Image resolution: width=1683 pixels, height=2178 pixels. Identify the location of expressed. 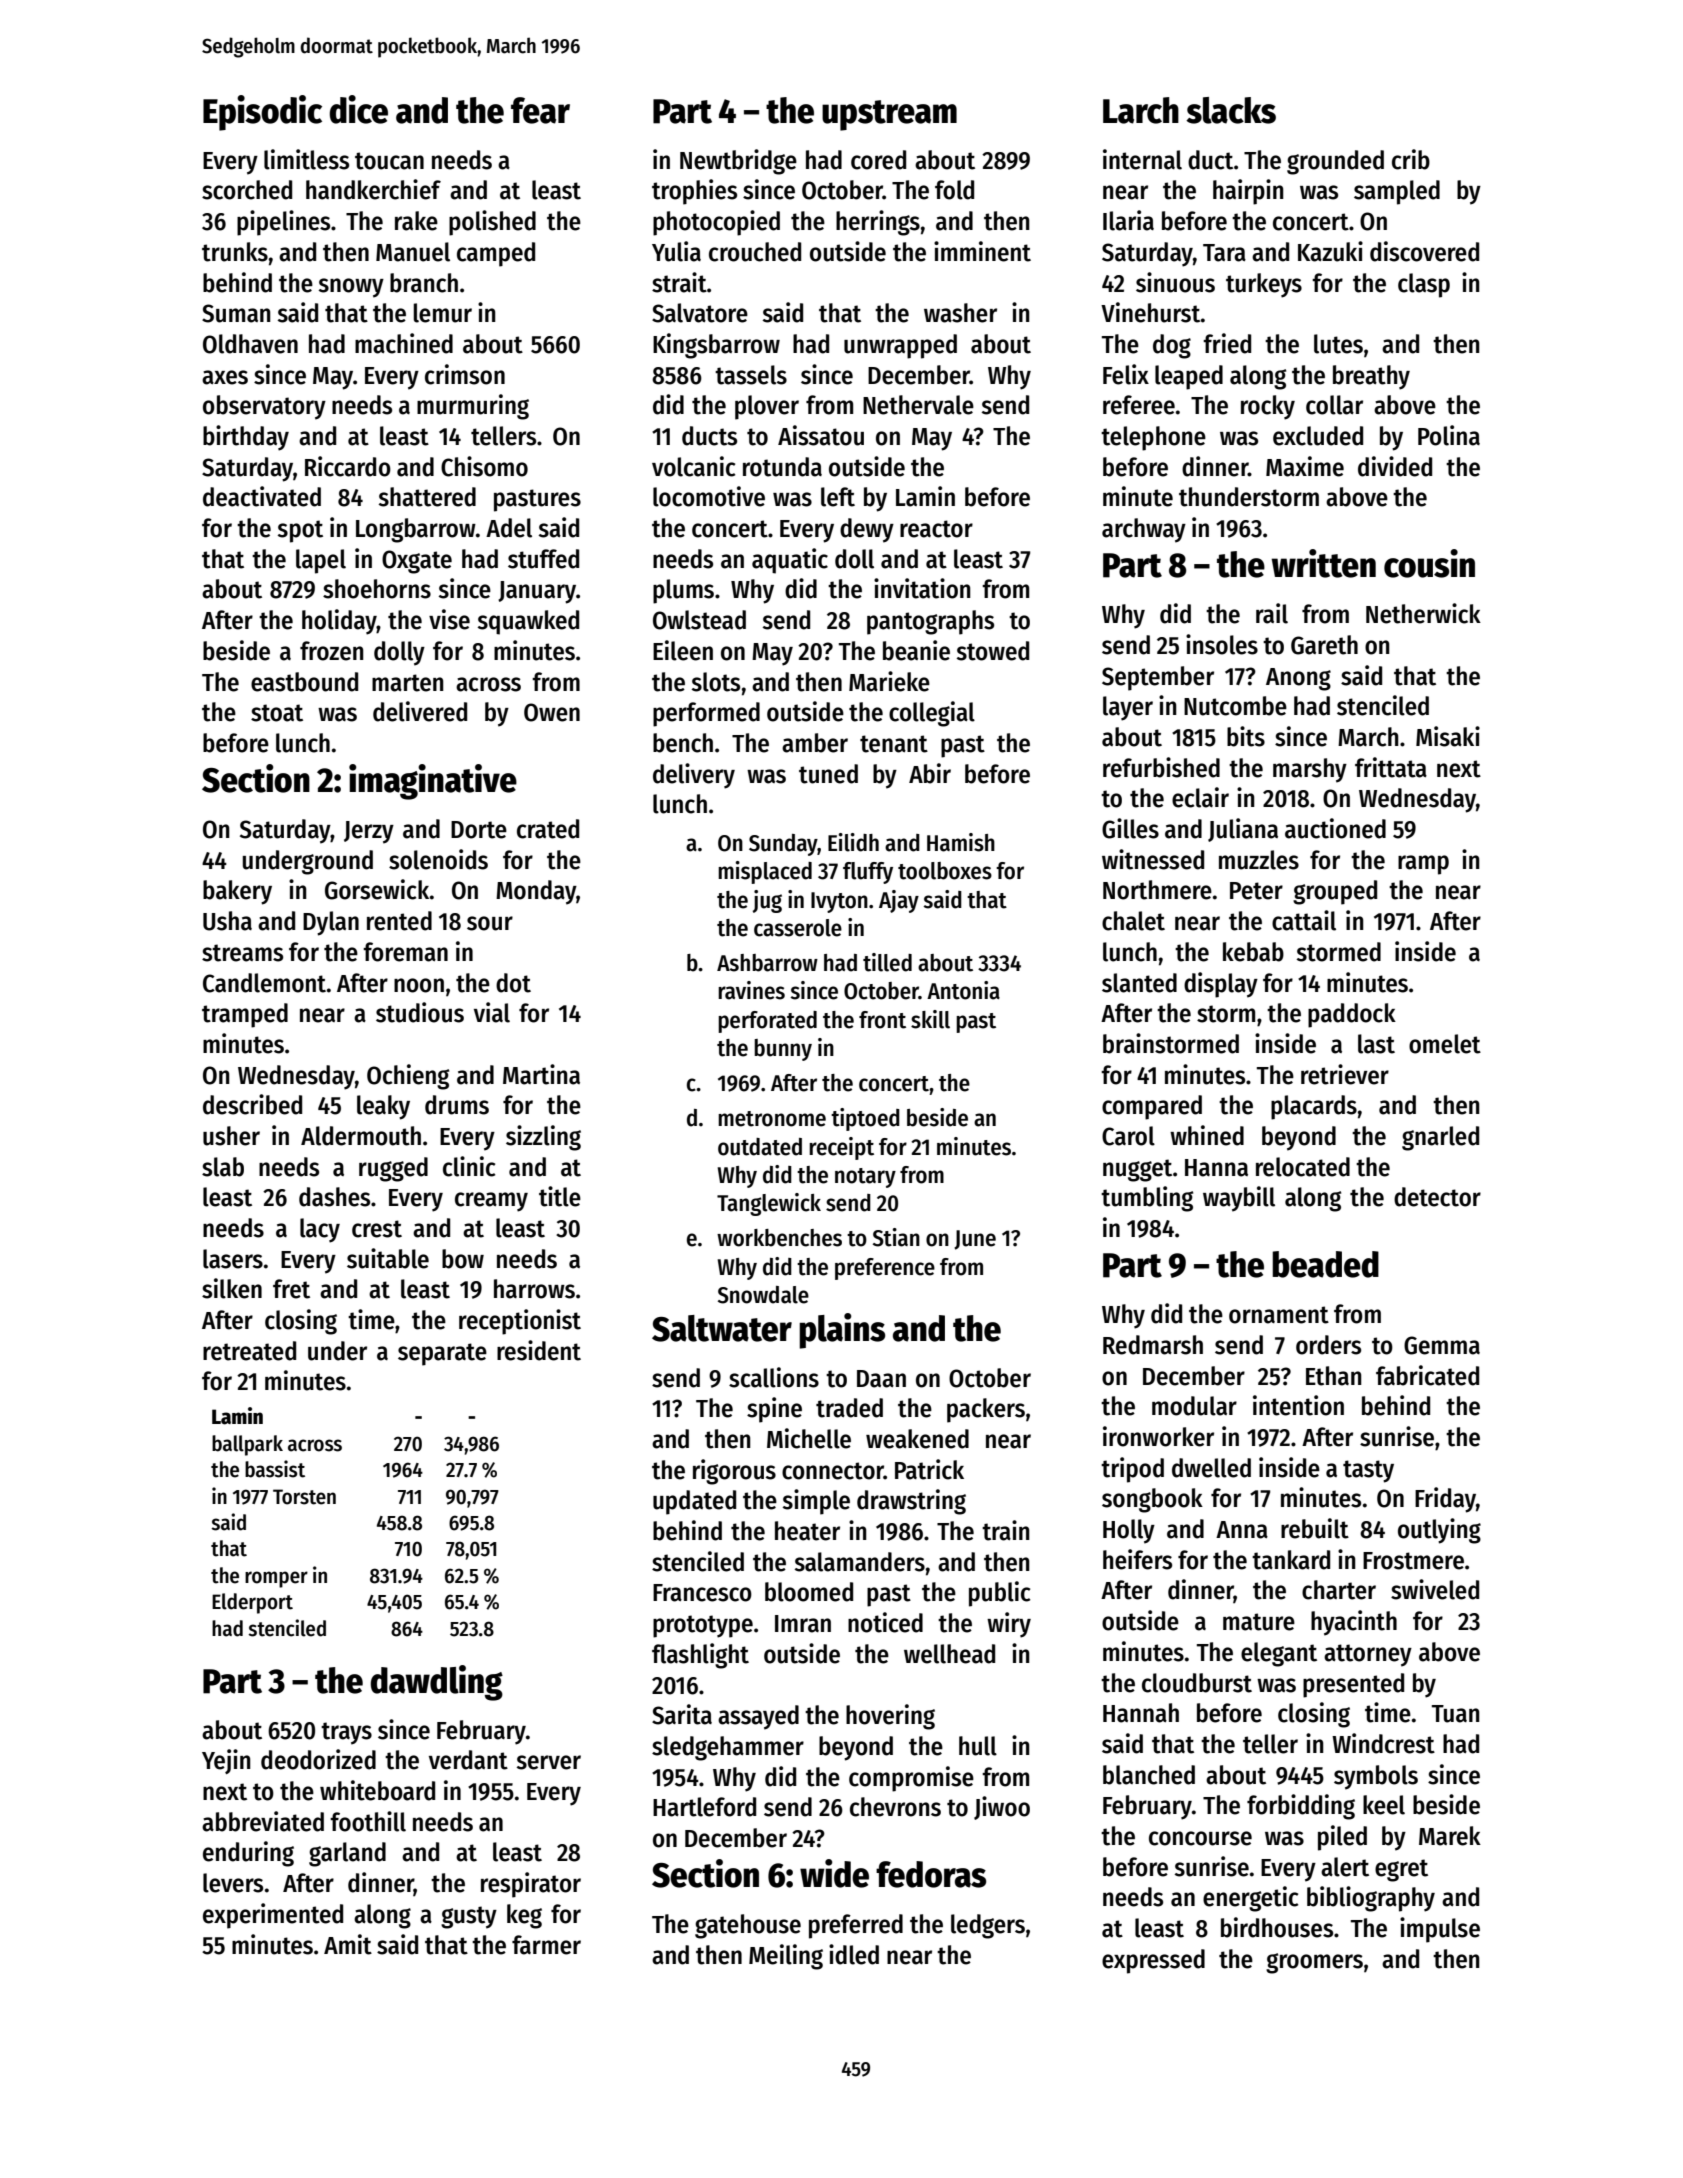
(1153, 1961).
